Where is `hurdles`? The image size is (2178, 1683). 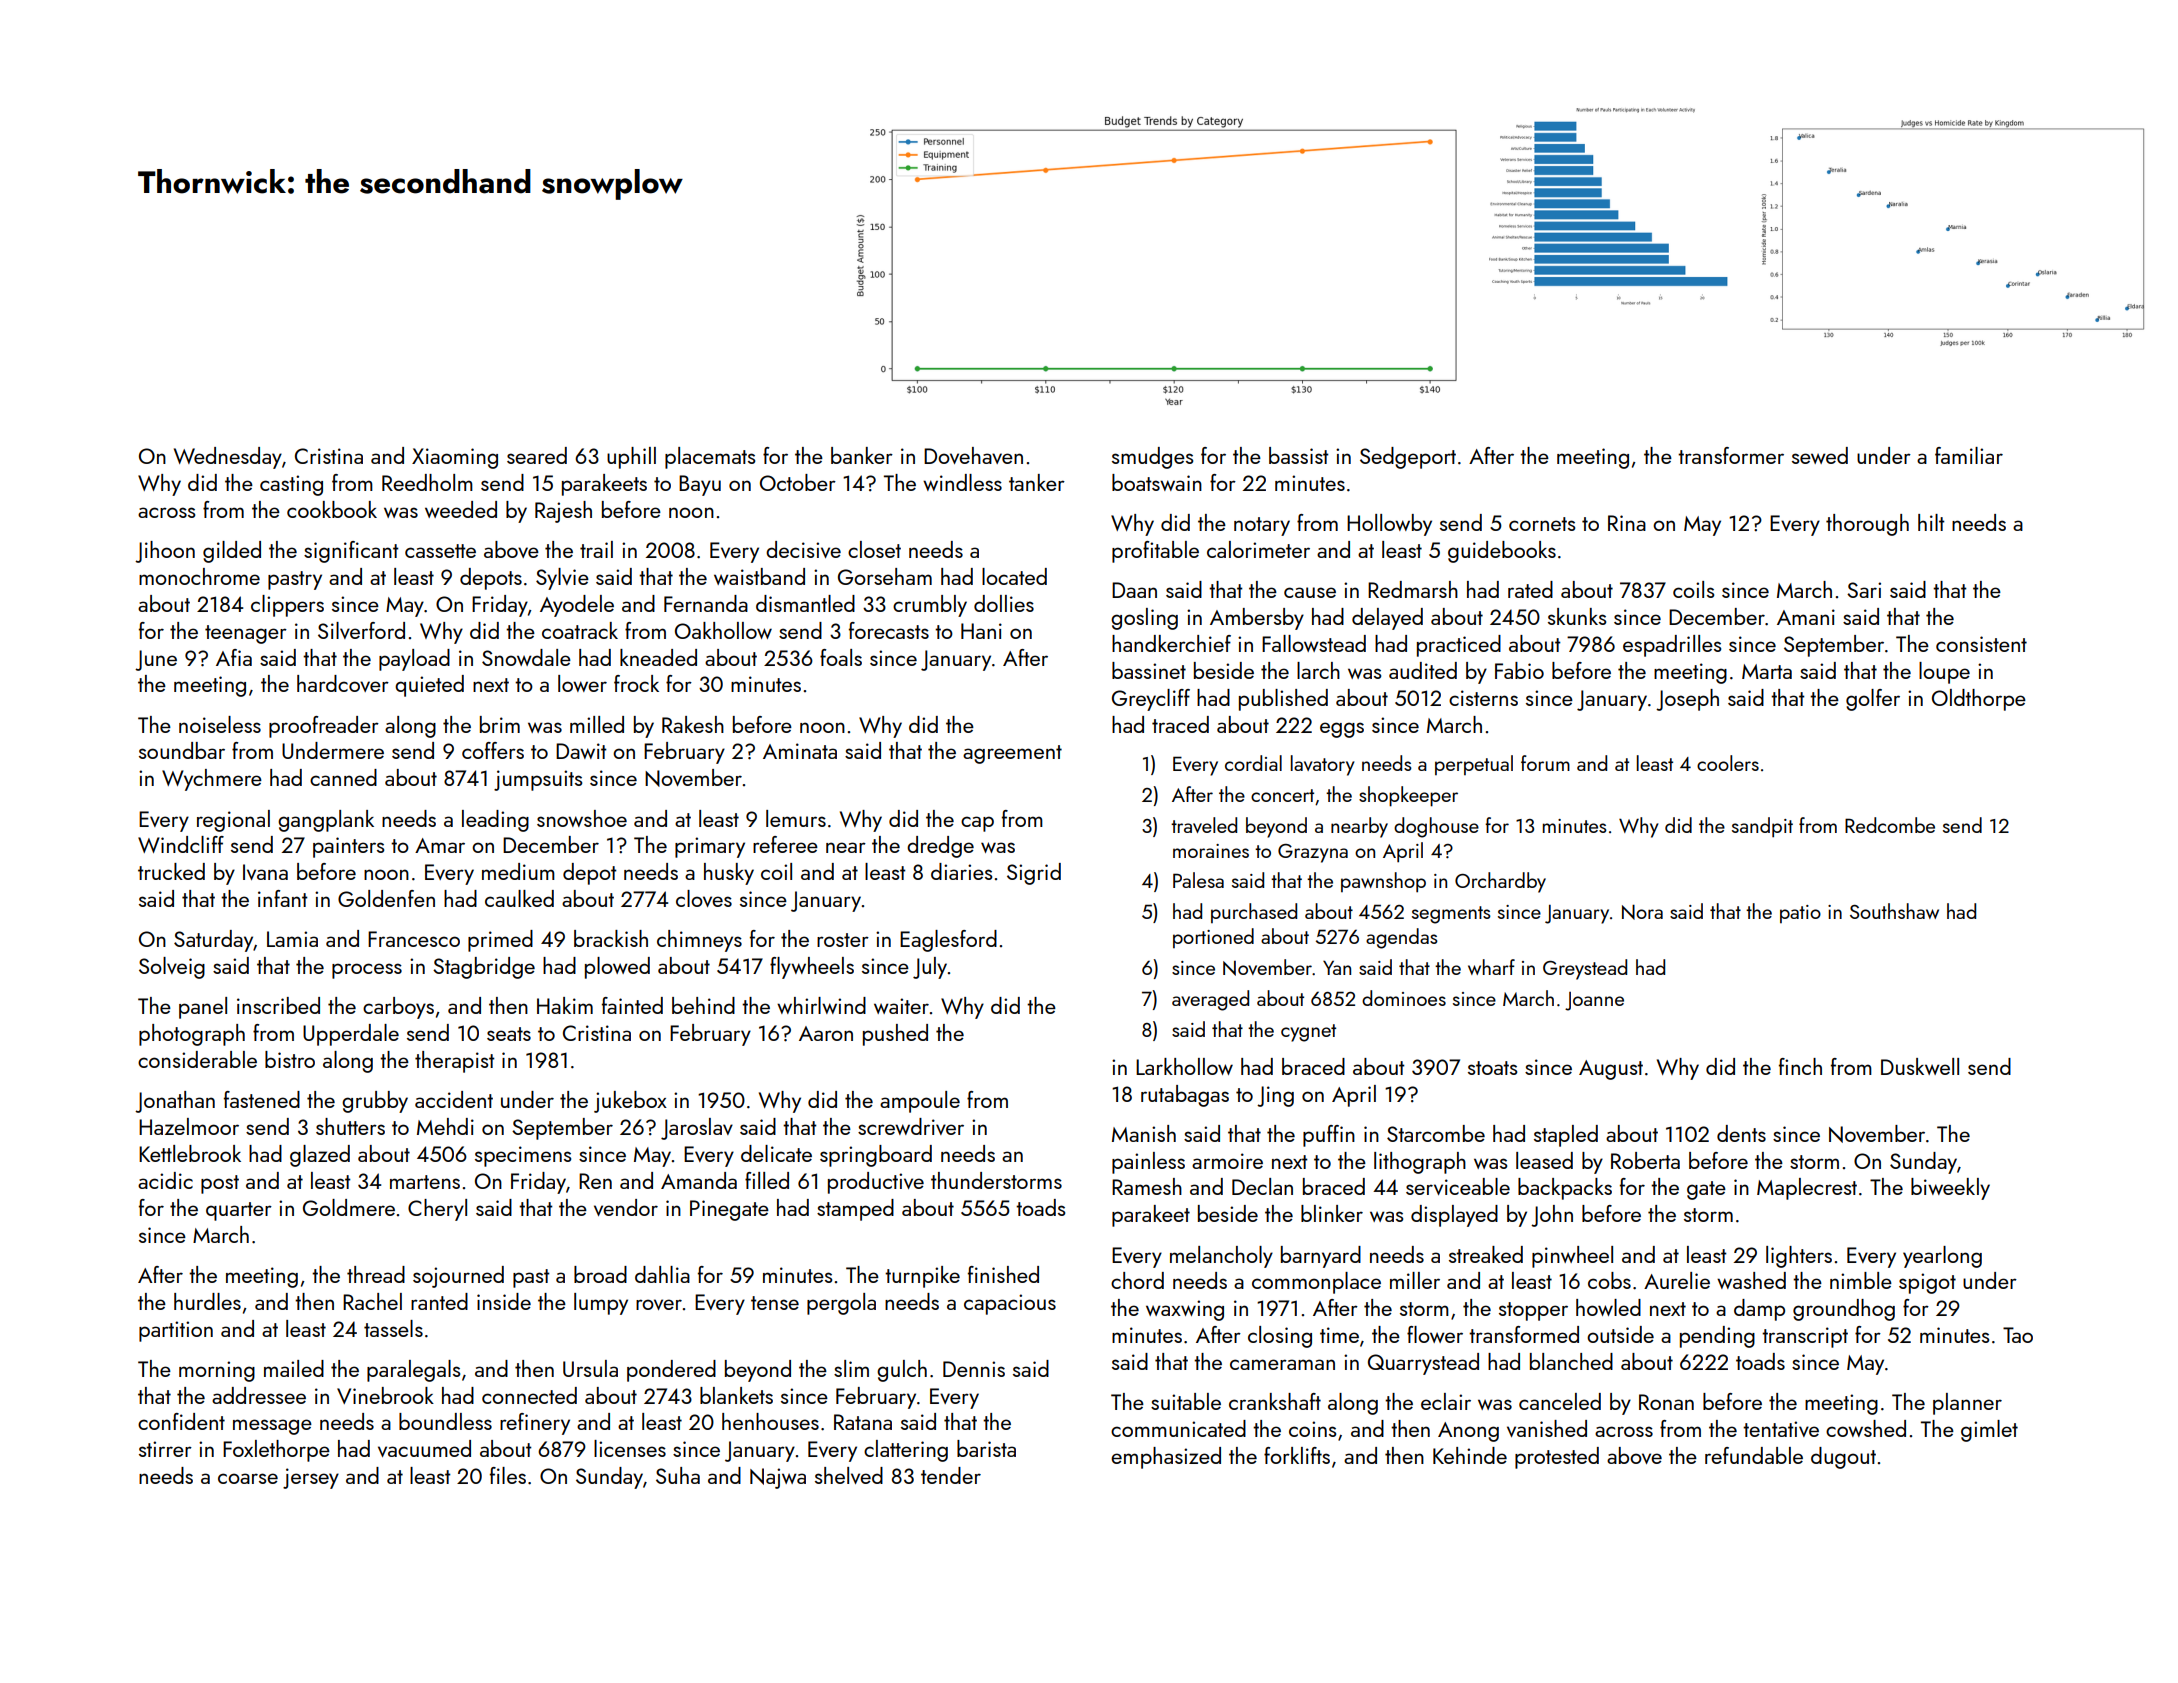
hurdles is located at coordinates (207, 1301).
